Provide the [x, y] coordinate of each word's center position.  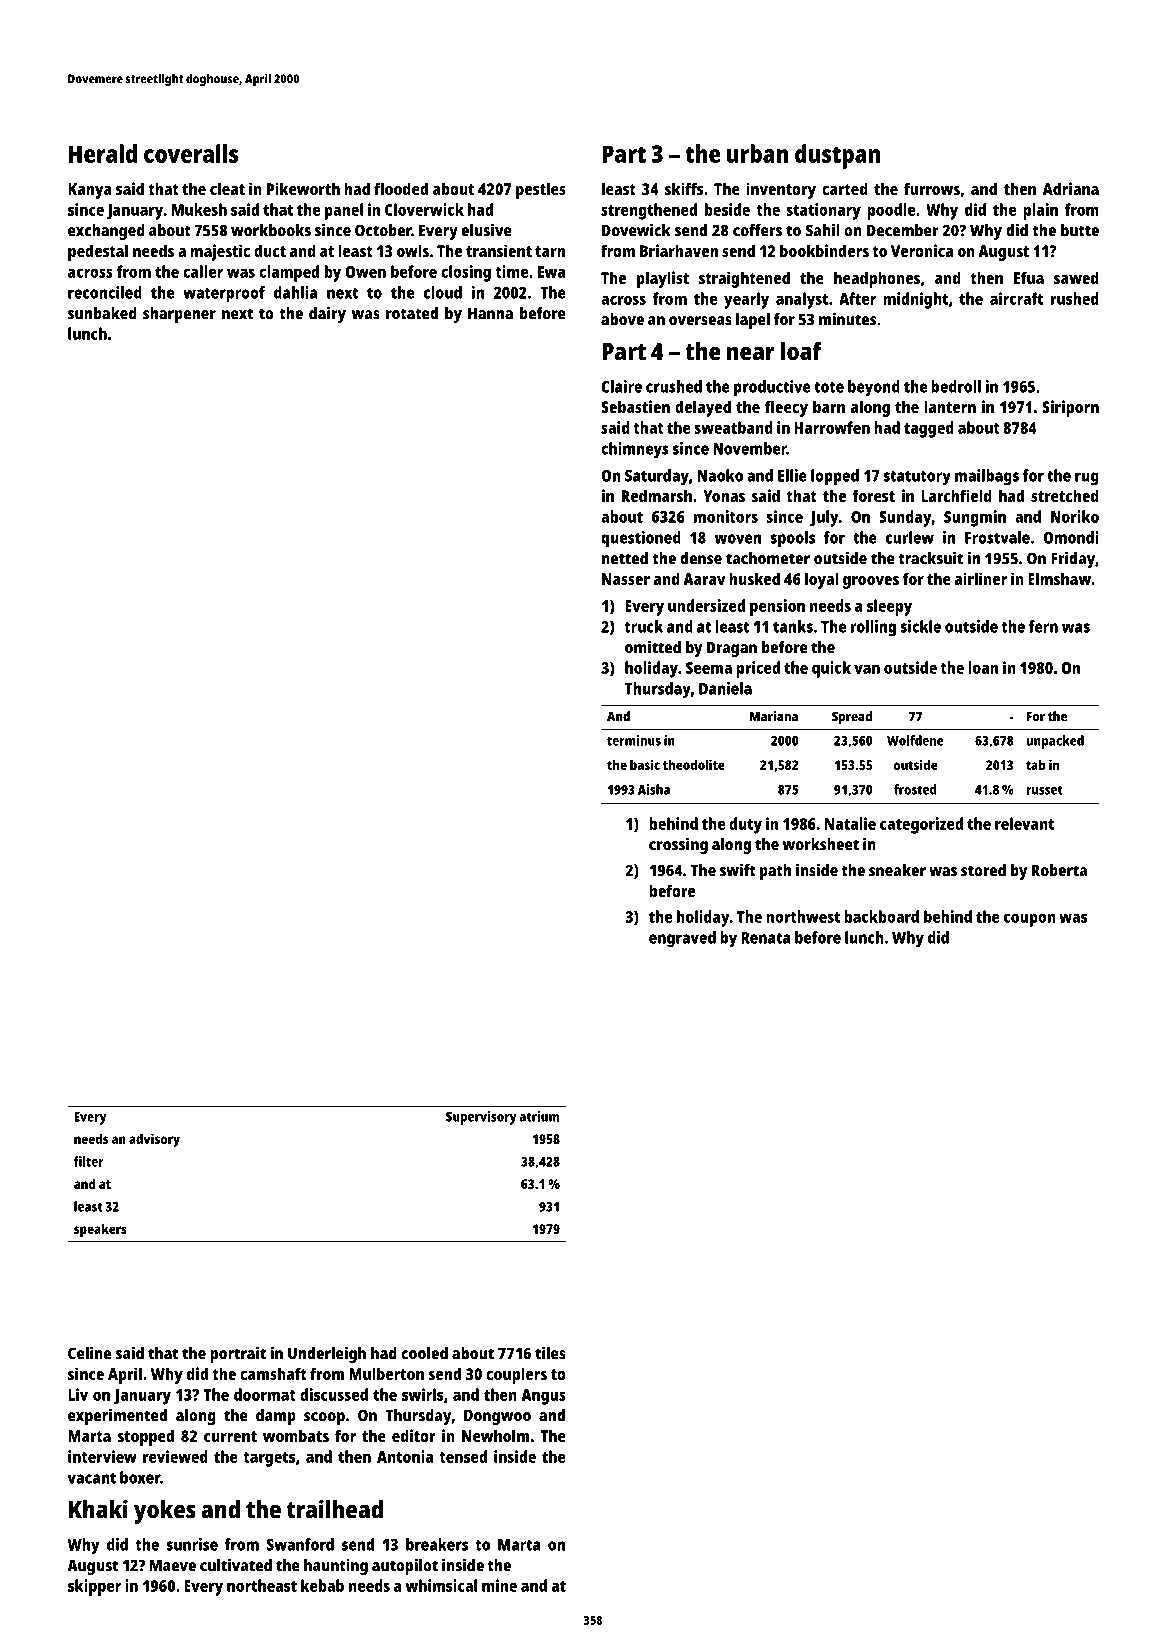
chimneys [635, 450]
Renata [766, 938]
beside [727, 209]
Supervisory [481, 1118]
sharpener [179, 315]
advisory [154, 1140]
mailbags [987, 477]
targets [269, 1459]
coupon [1030, 920]
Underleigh [327, 1354]
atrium [539, 1116]
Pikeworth [303, 188]
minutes [847, 319]
